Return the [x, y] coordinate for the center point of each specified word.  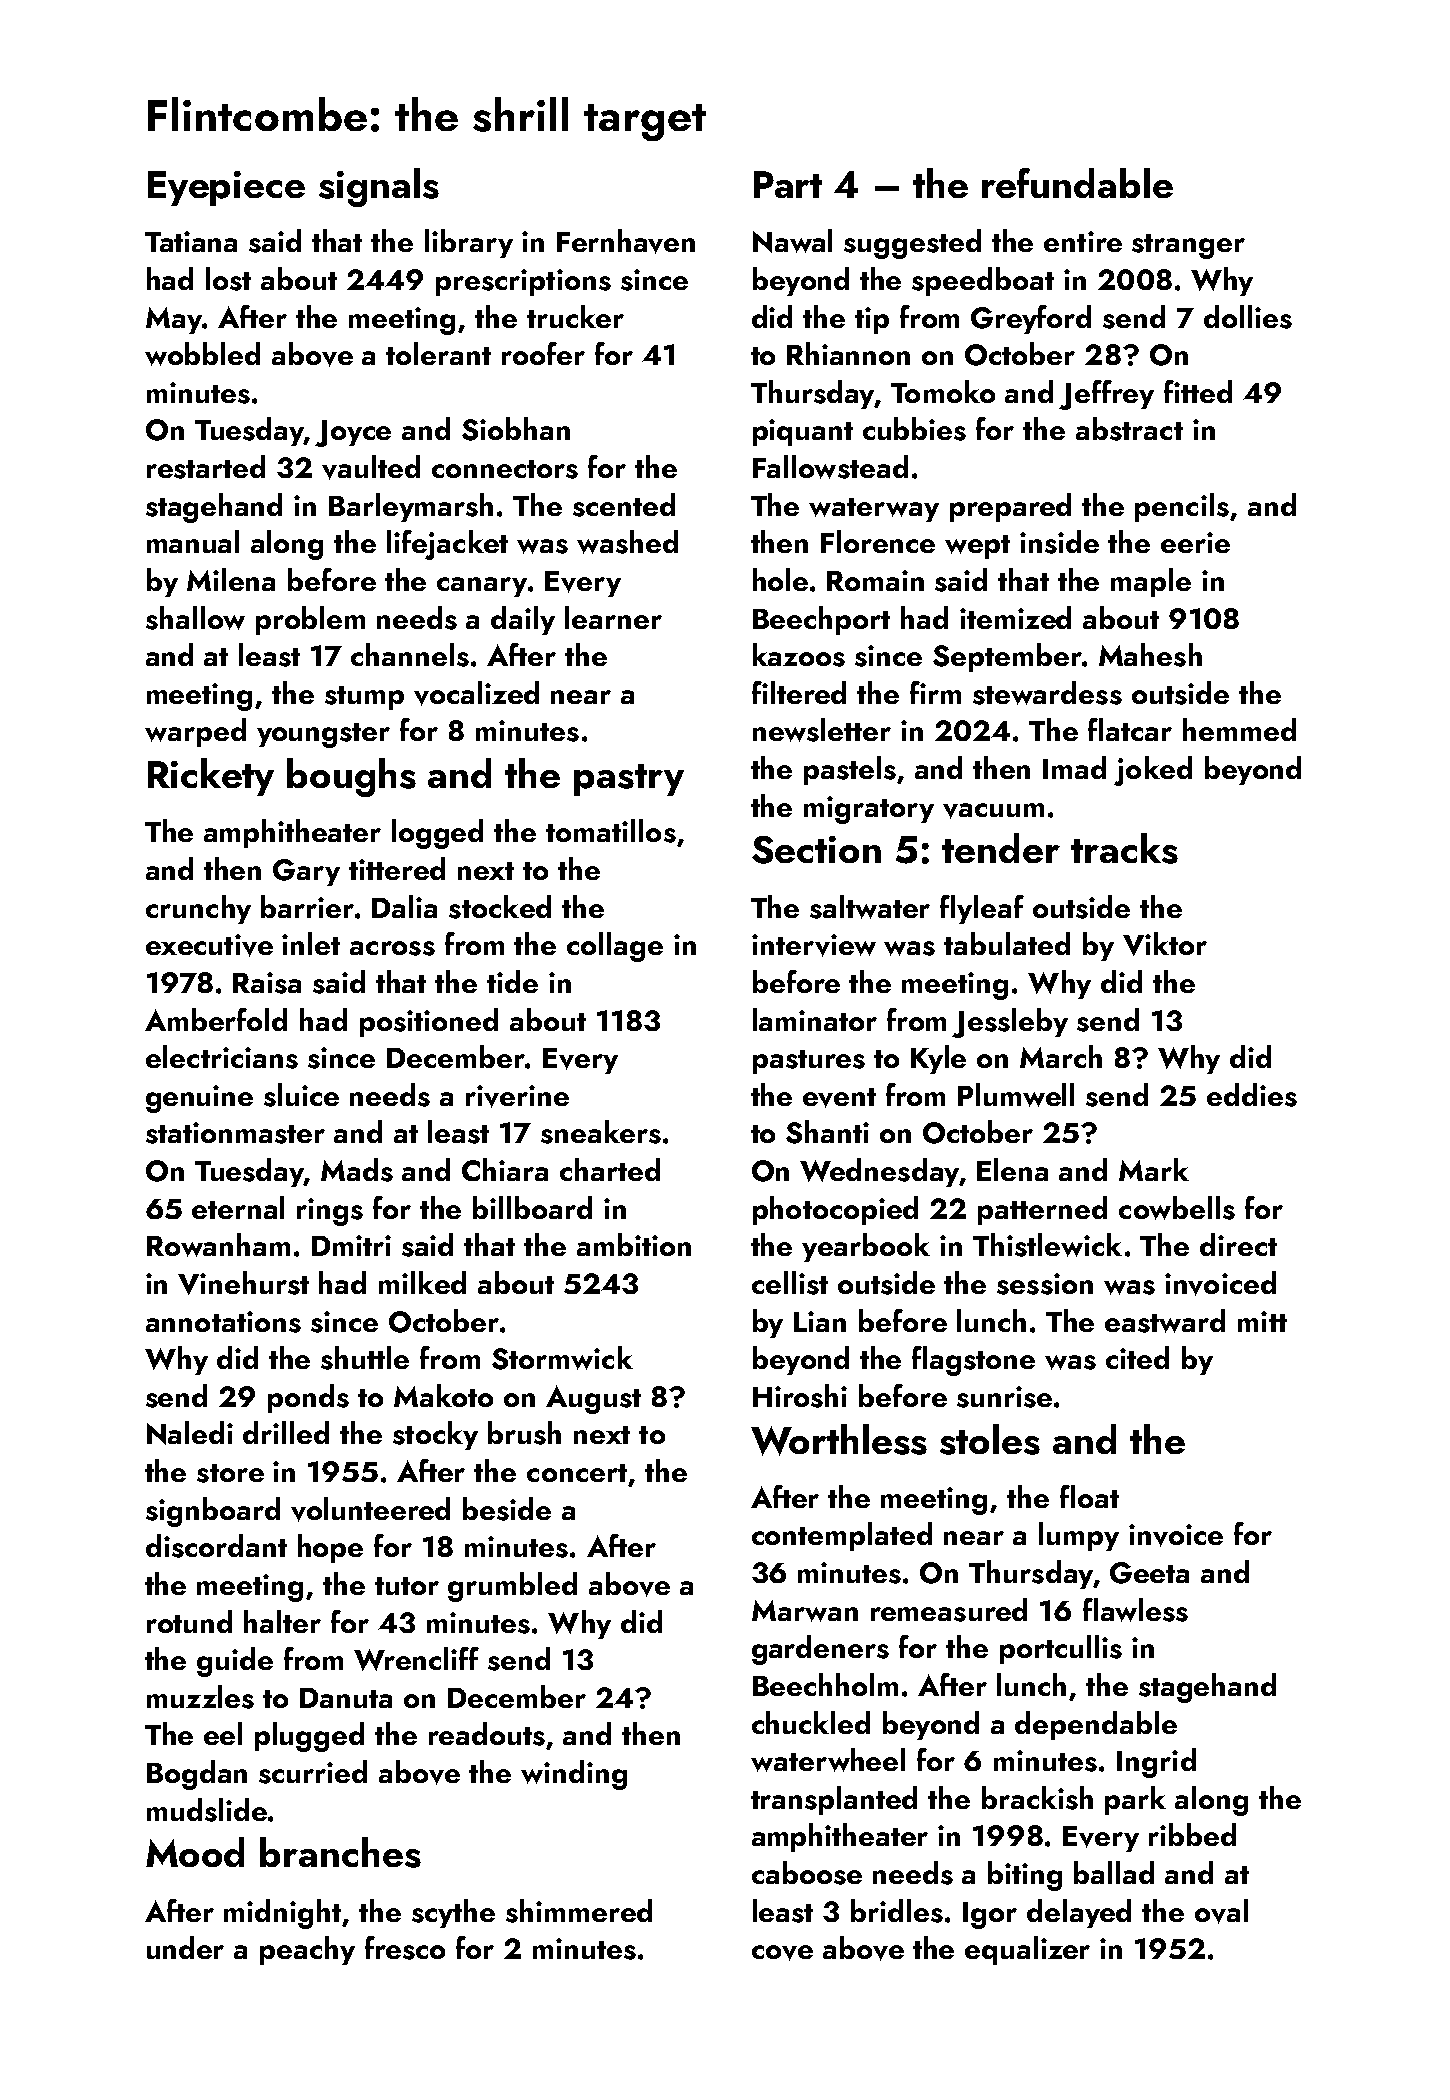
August [593, 1399]
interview [814, 945]
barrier [307, 906]
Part [788, 184]
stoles [990, 1439]
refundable [1077, 183]
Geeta [1149, 1573]
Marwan [805, 1611]
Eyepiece [226, 188]
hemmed [1239, 729]
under [185, 1947]
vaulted [371, 467]
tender [1001, 848]
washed [627, 542]
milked [422, 1282]
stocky [435, 1435]
